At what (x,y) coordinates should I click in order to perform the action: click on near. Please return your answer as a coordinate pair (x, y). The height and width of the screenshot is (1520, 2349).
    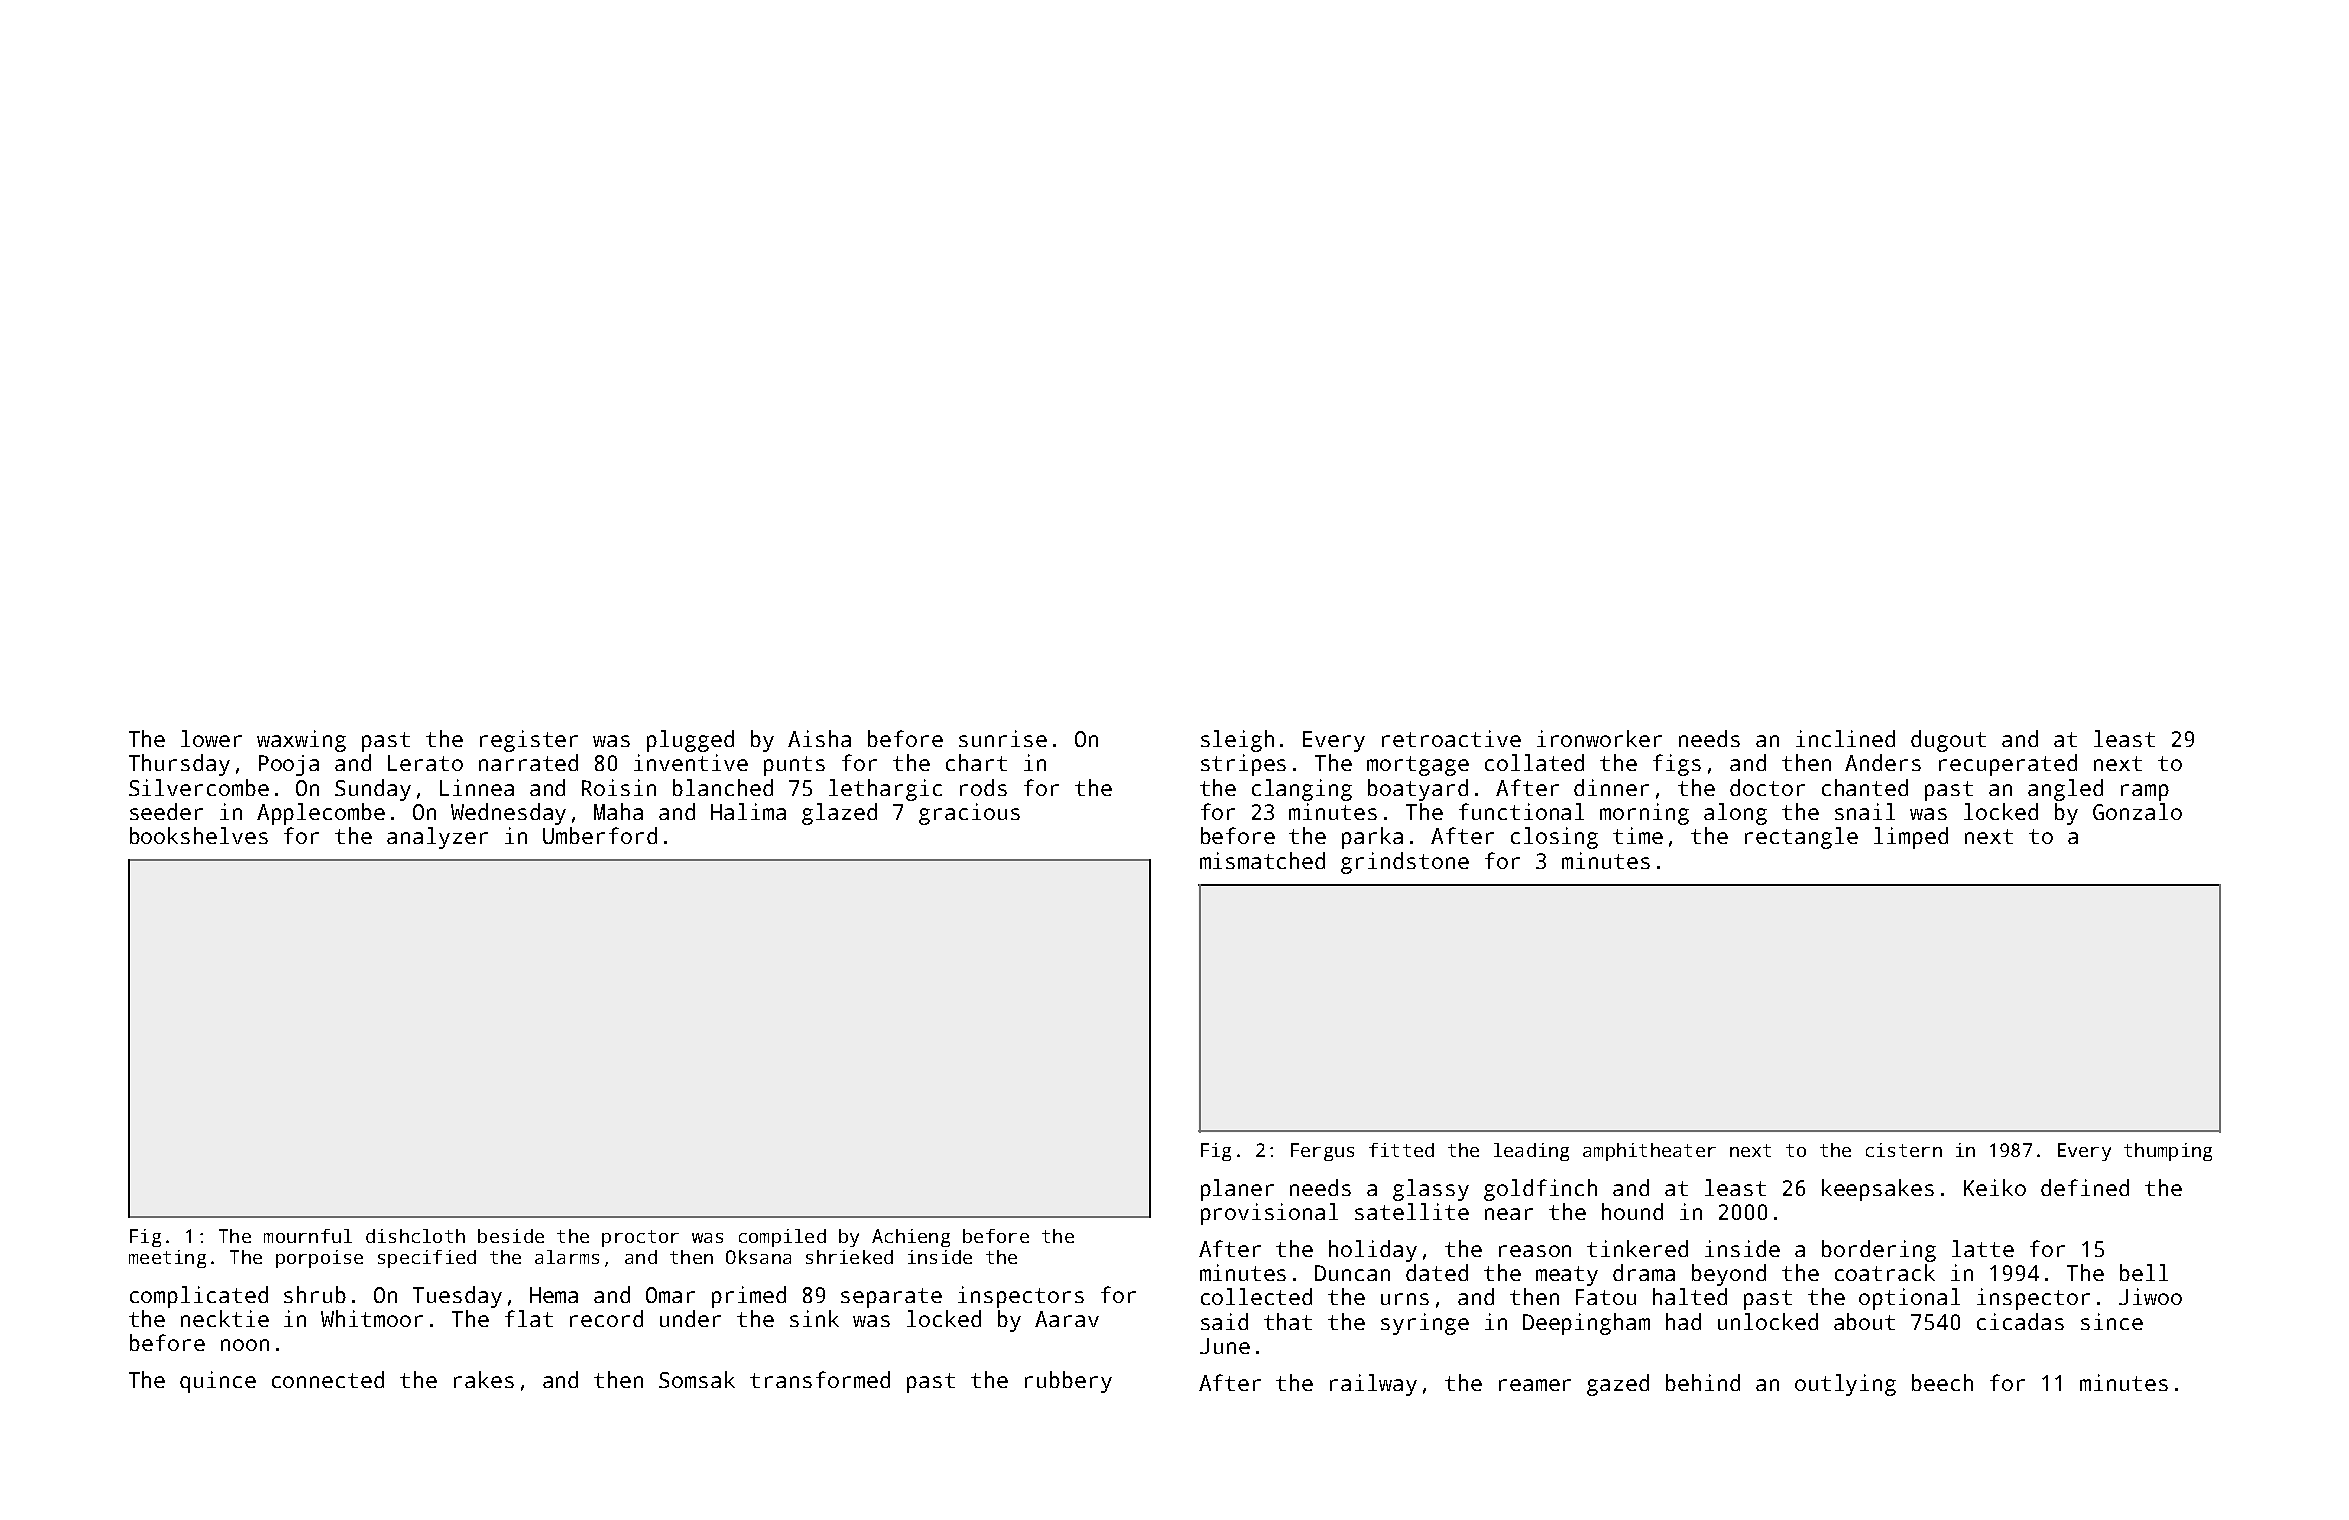
    Looking at the image, I should click on (1509, 1214).
